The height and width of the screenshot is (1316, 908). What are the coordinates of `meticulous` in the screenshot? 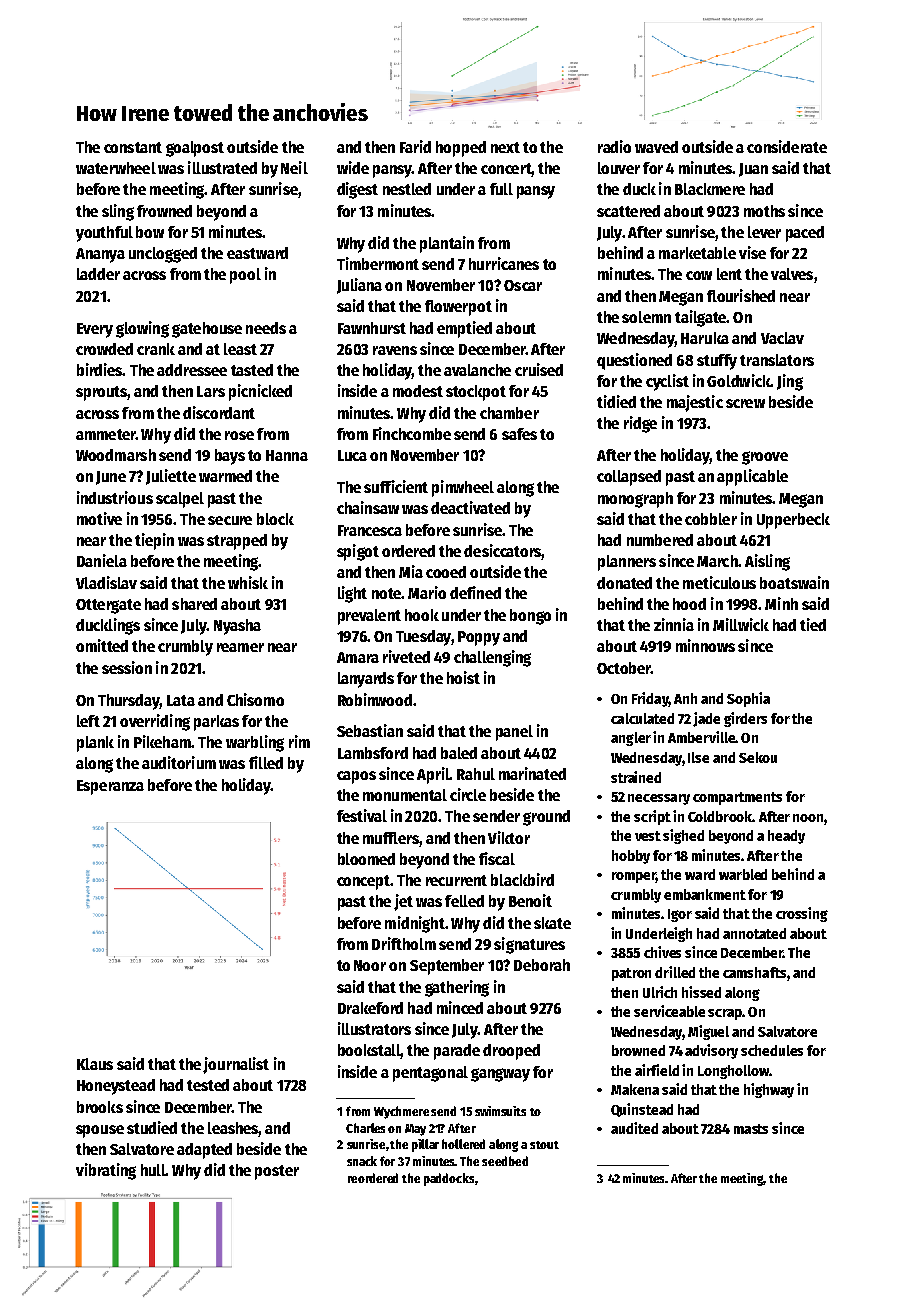 It's located at (719, 582).
